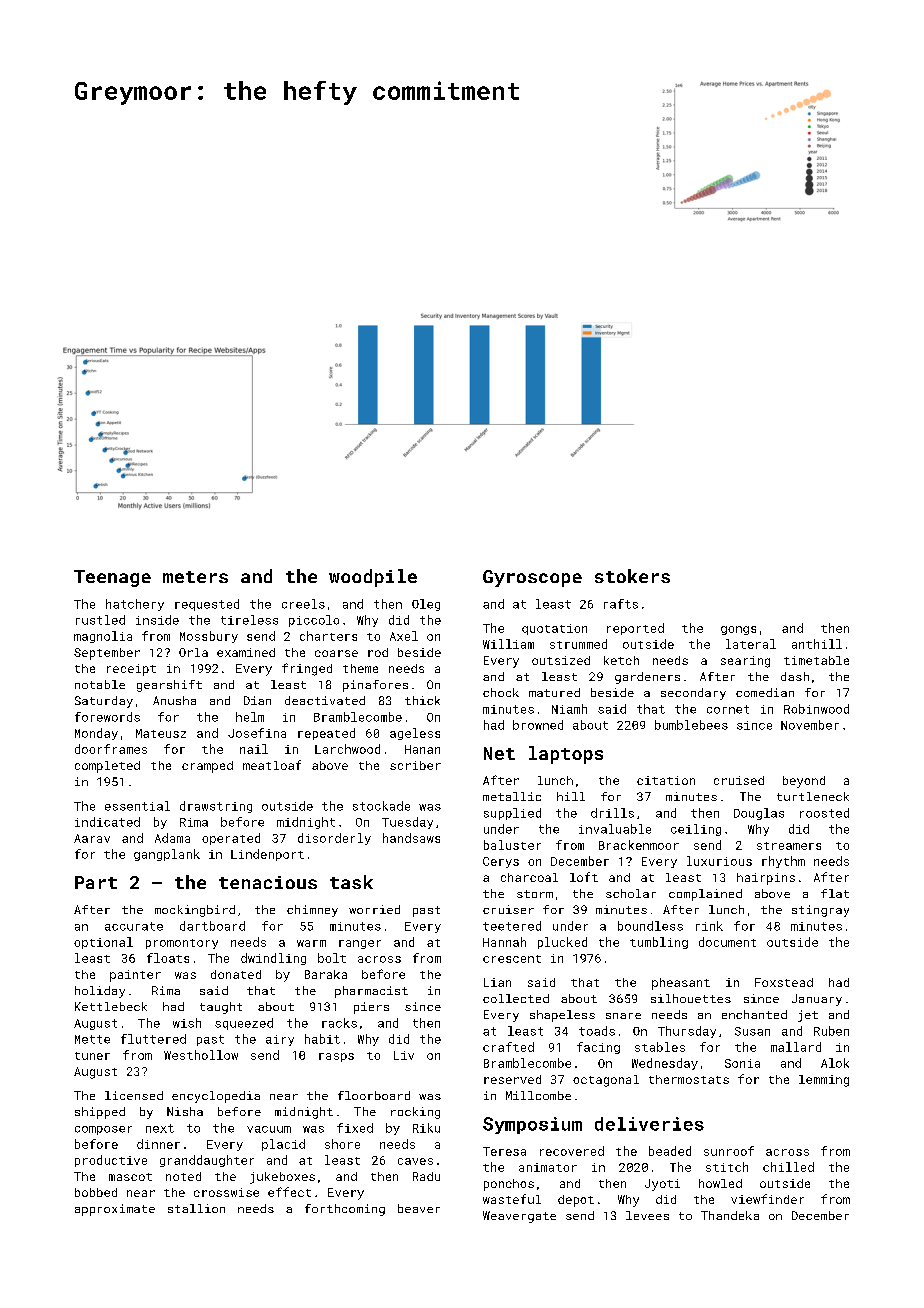 The height and width of the page is (1308, 924). I want to click on woodpile, so click(373, 578).
